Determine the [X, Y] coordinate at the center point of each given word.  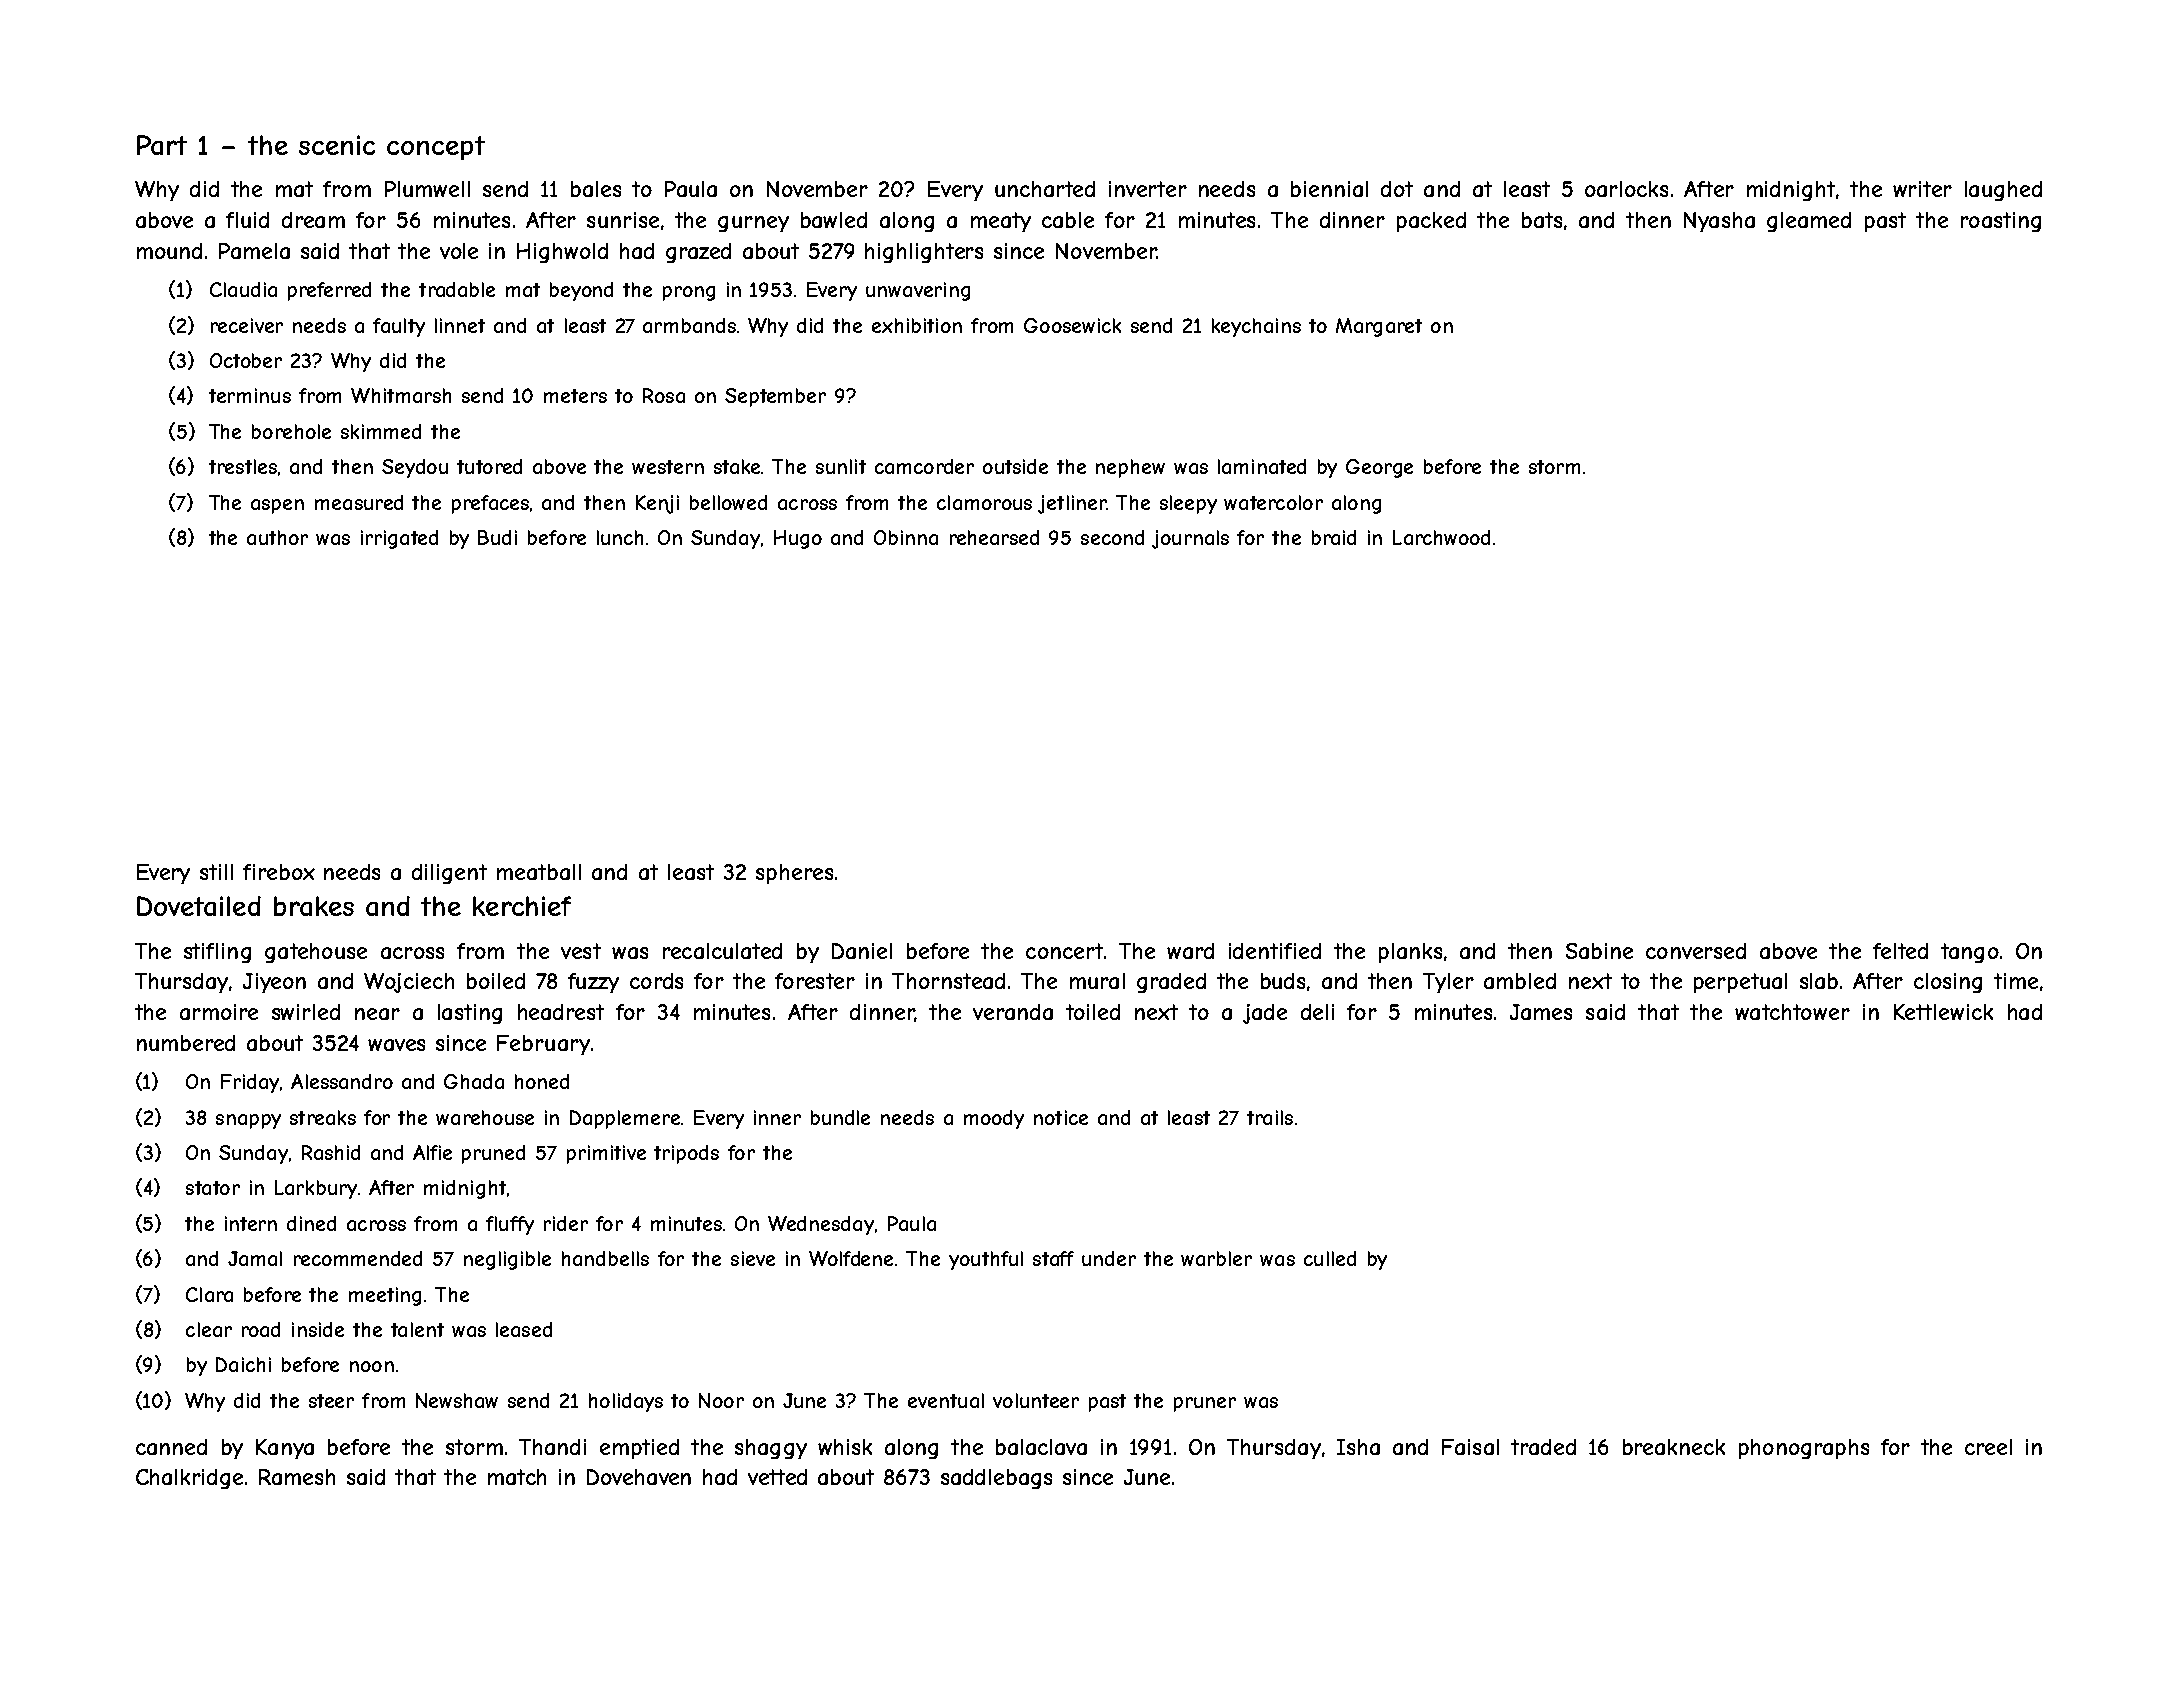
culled [1330, 1258]
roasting [2001, 222]
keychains [1256, 327]
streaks [323, 1117]
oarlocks [1626, 189]
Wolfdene [851, 1258]
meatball [539, 872]
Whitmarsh [401, 395]
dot [1397, 189]
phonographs [1804, 1449]
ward [1190, 951]
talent [417, 1329]
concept [436, 148]
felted [1900, 951]
